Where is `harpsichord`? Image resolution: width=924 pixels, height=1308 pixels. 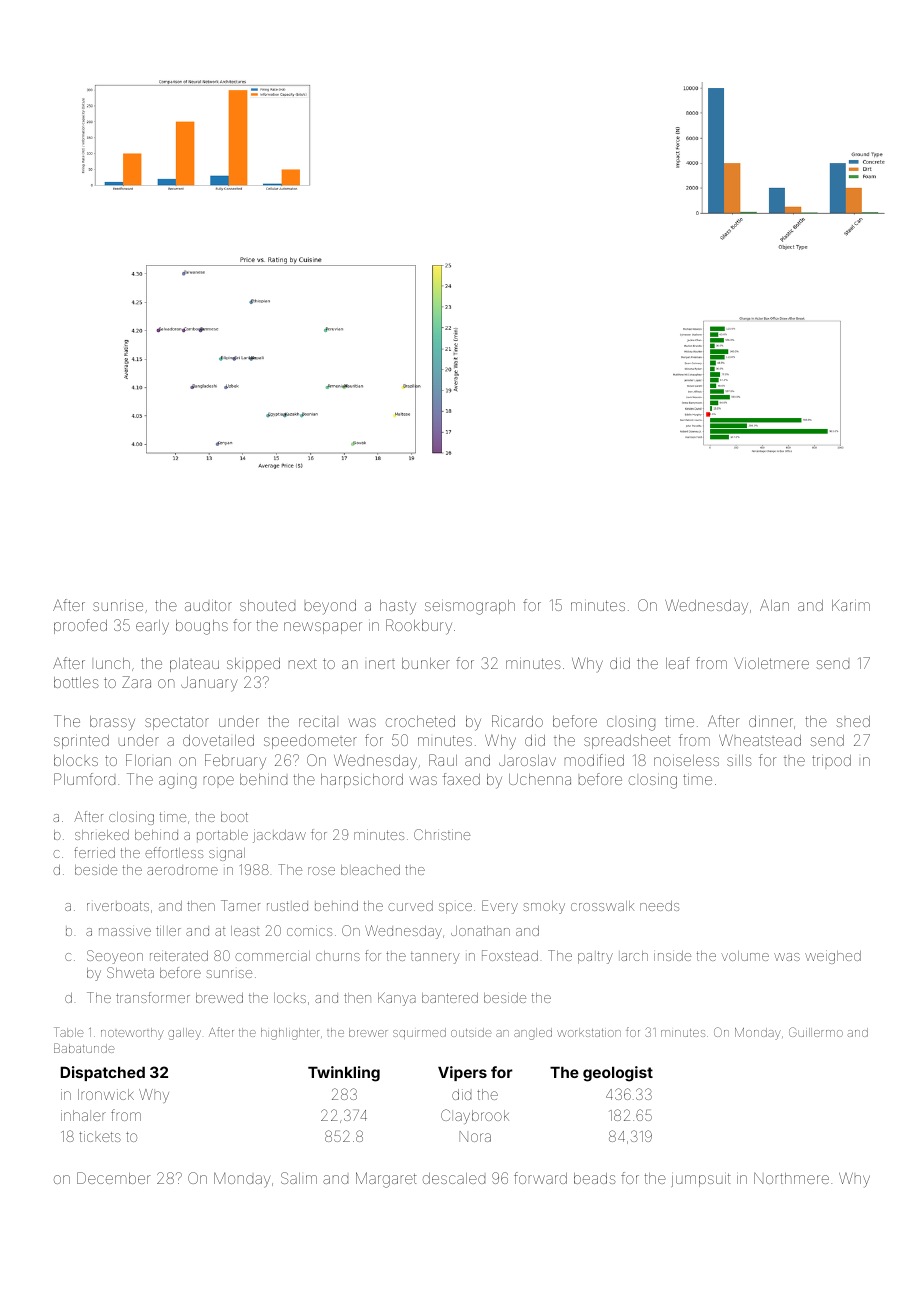
harpsichord is located at coordinates (362, 781).
